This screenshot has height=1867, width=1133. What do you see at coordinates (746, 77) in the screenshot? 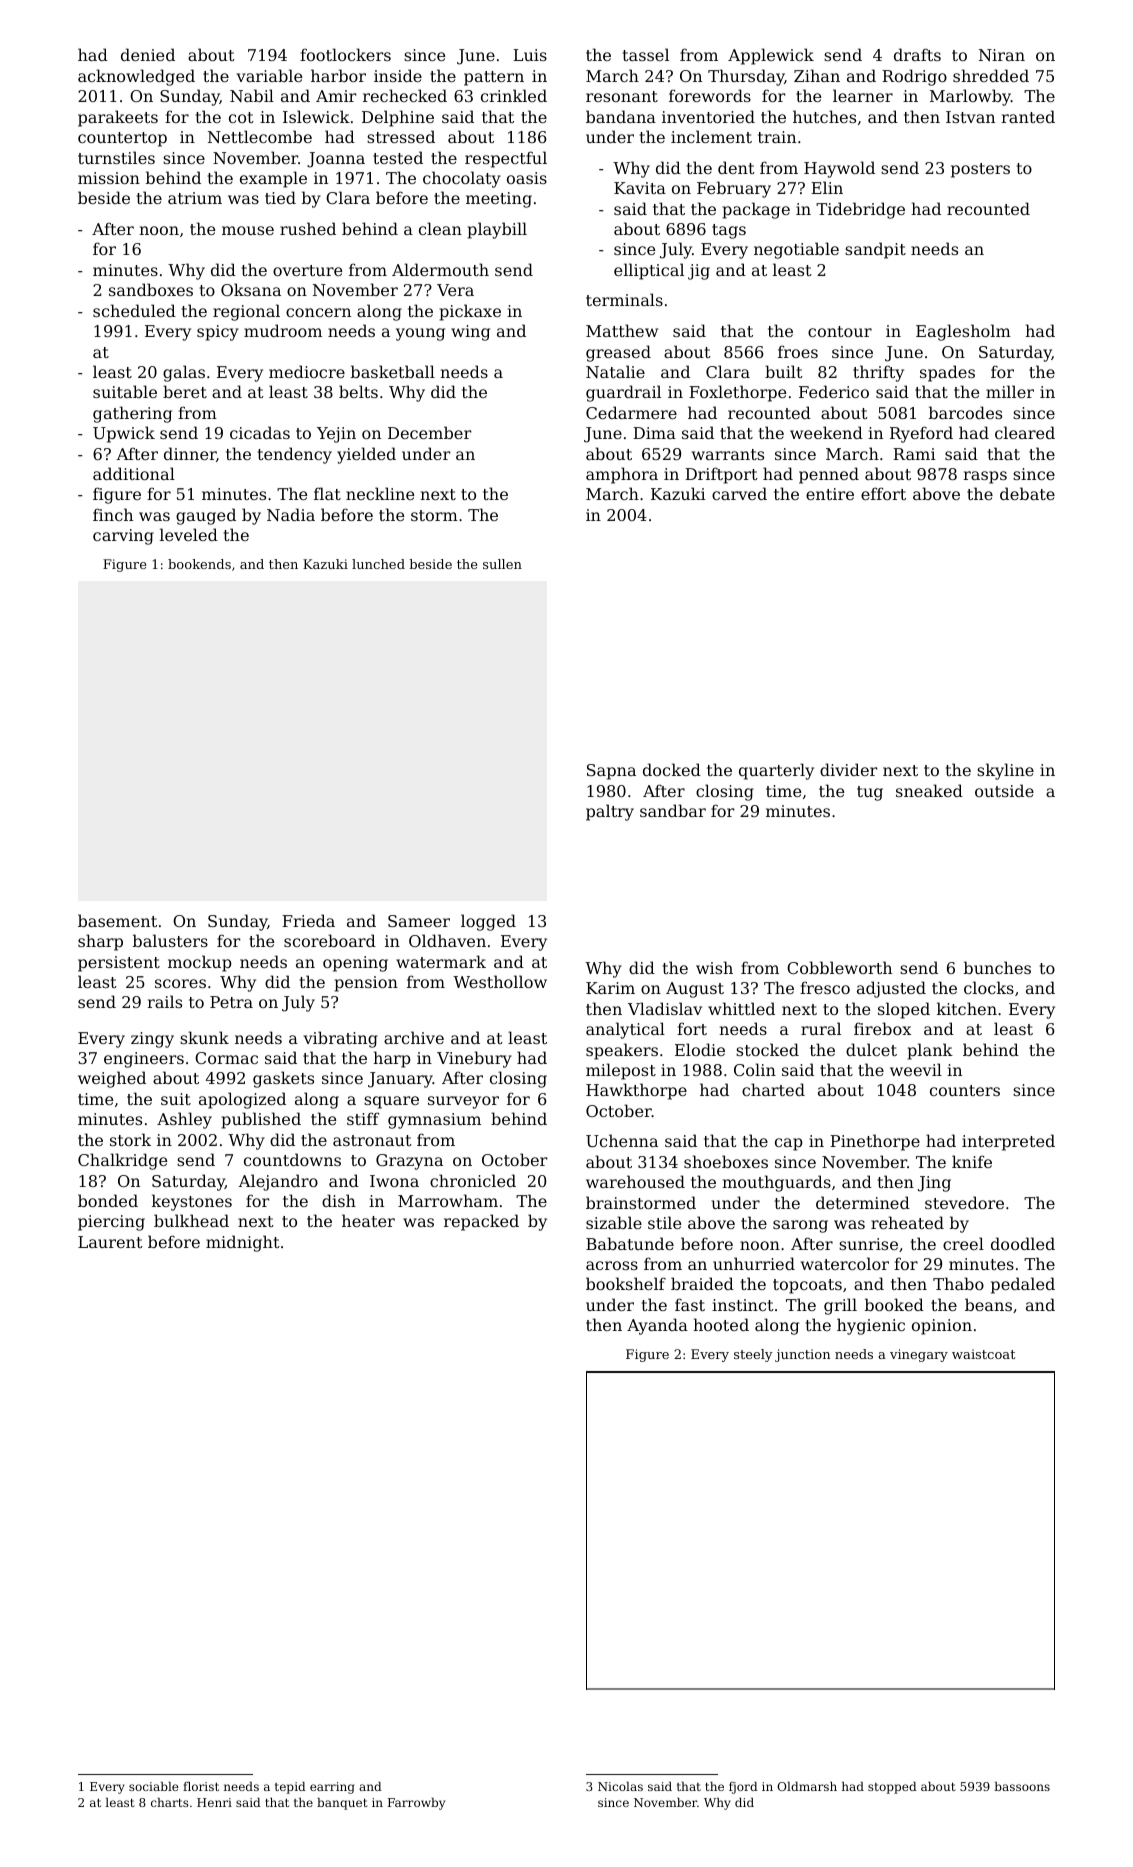
I see `Thursday` at bounding box center [746, 77].
